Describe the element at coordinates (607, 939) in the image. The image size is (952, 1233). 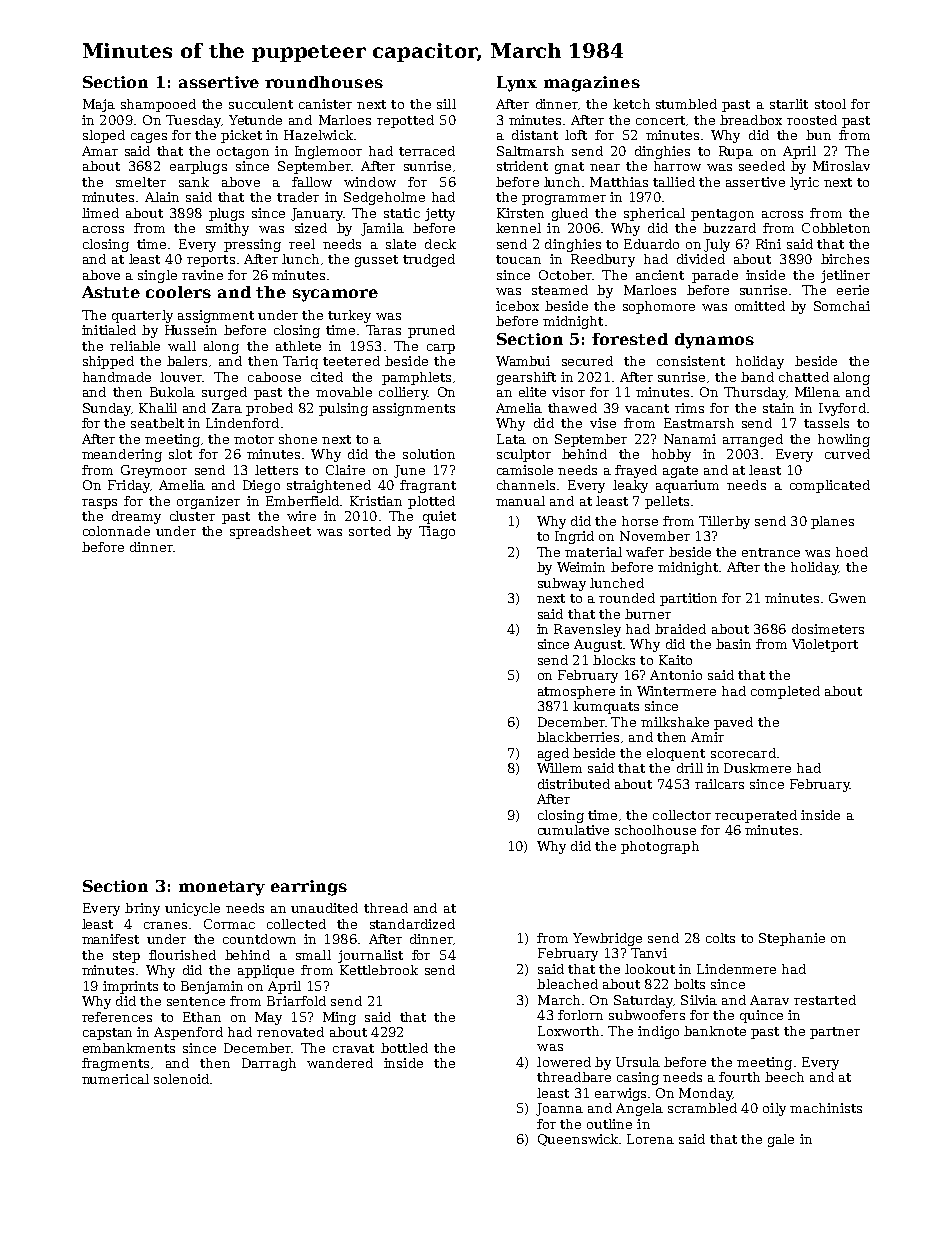
I see `Yewbridge` at that location.
